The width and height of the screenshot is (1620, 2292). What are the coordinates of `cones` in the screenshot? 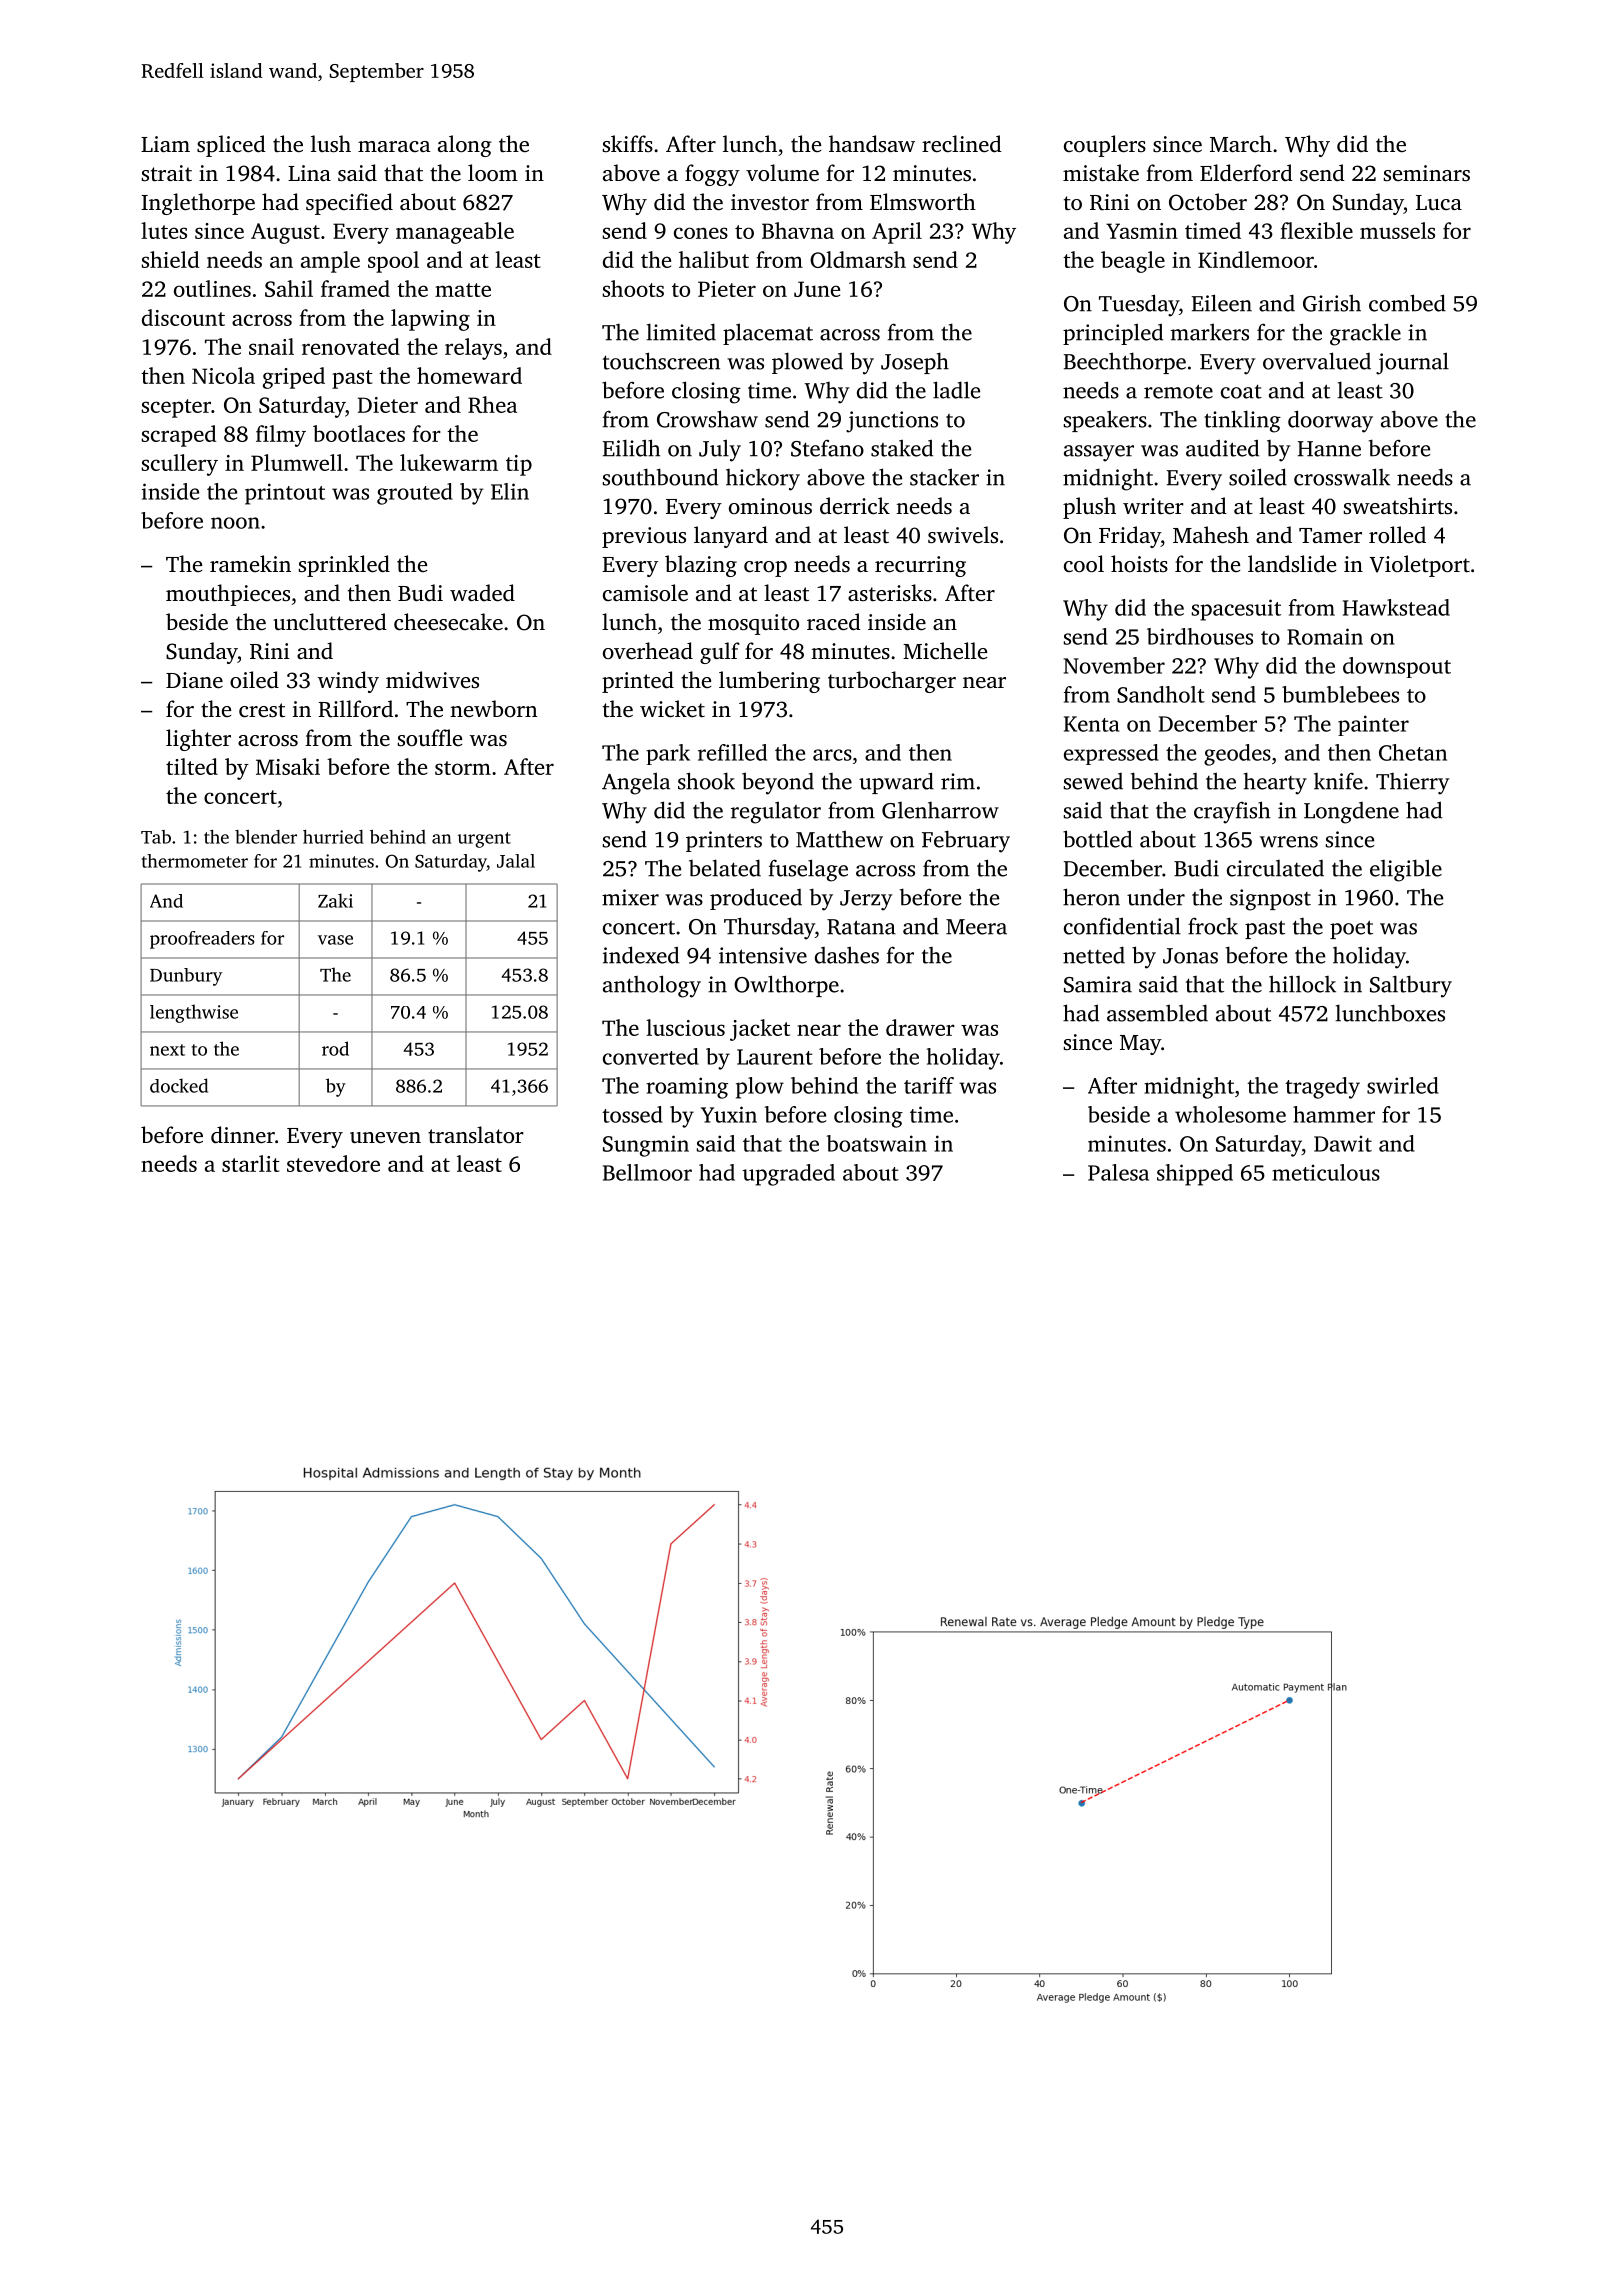 It's located at (701, 233).
